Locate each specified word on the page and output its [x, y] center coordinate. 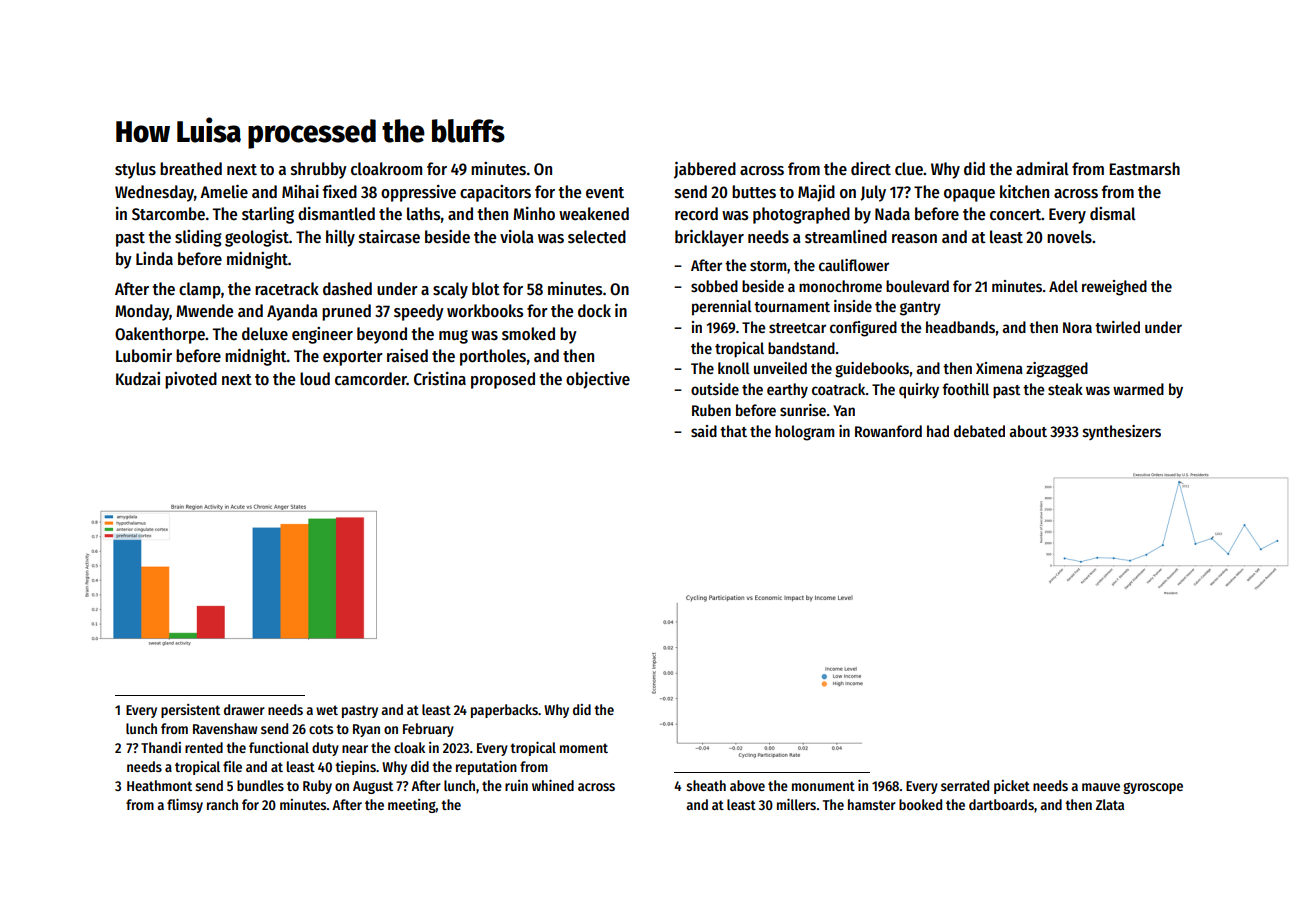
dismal [1113, 214]
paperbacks [504, 711]
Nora [1077, 327]
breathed [191, 169]
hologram [805, 433]
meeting [412, 806]
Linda [154, 258]
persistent [190, 711]
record [696, 214]
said [704, 431]
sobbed [714, 286]
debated [979, 431]
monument [823, 786]
